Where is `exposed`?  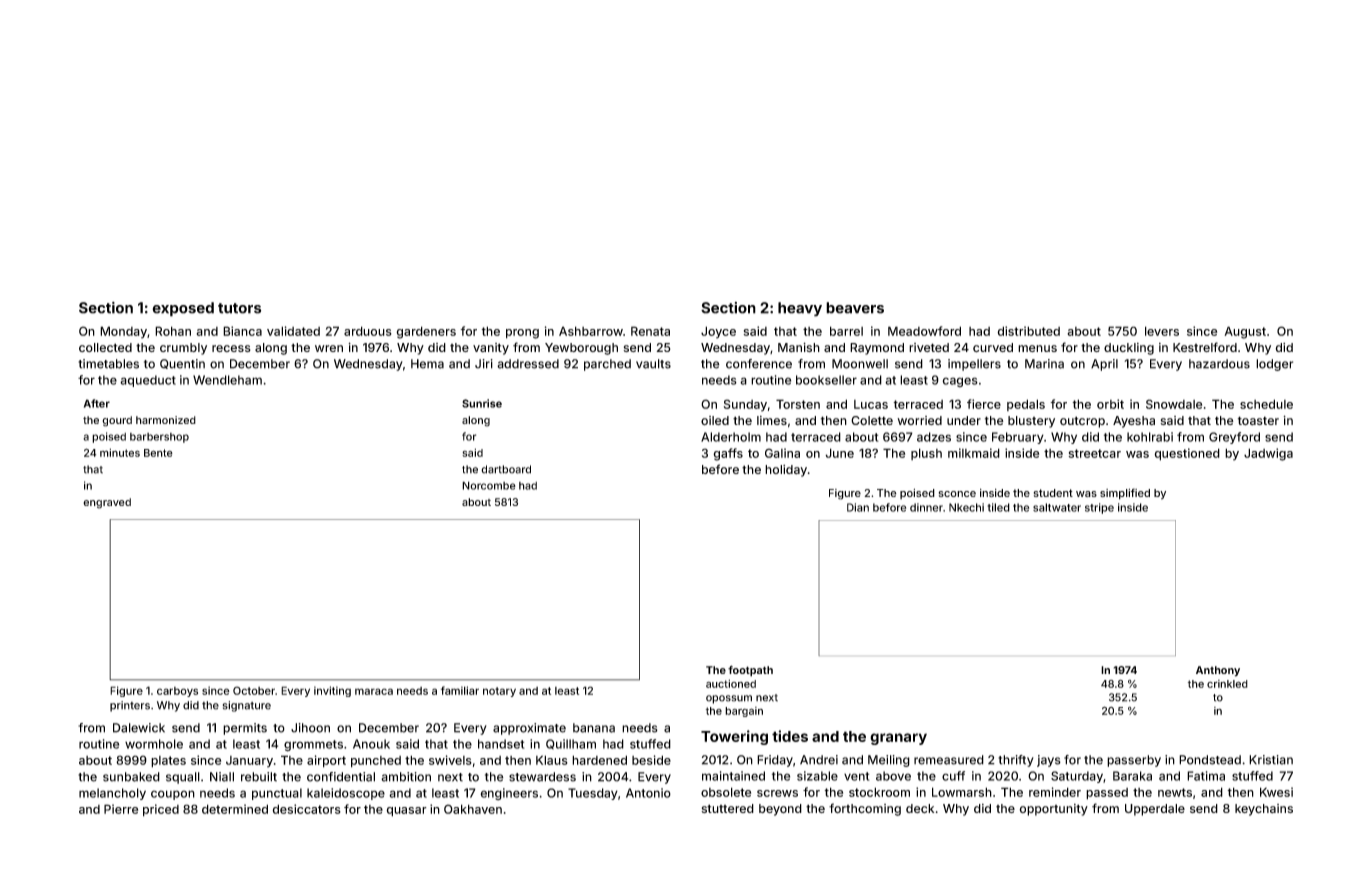
exposed is located at coordinates (183, 309).
